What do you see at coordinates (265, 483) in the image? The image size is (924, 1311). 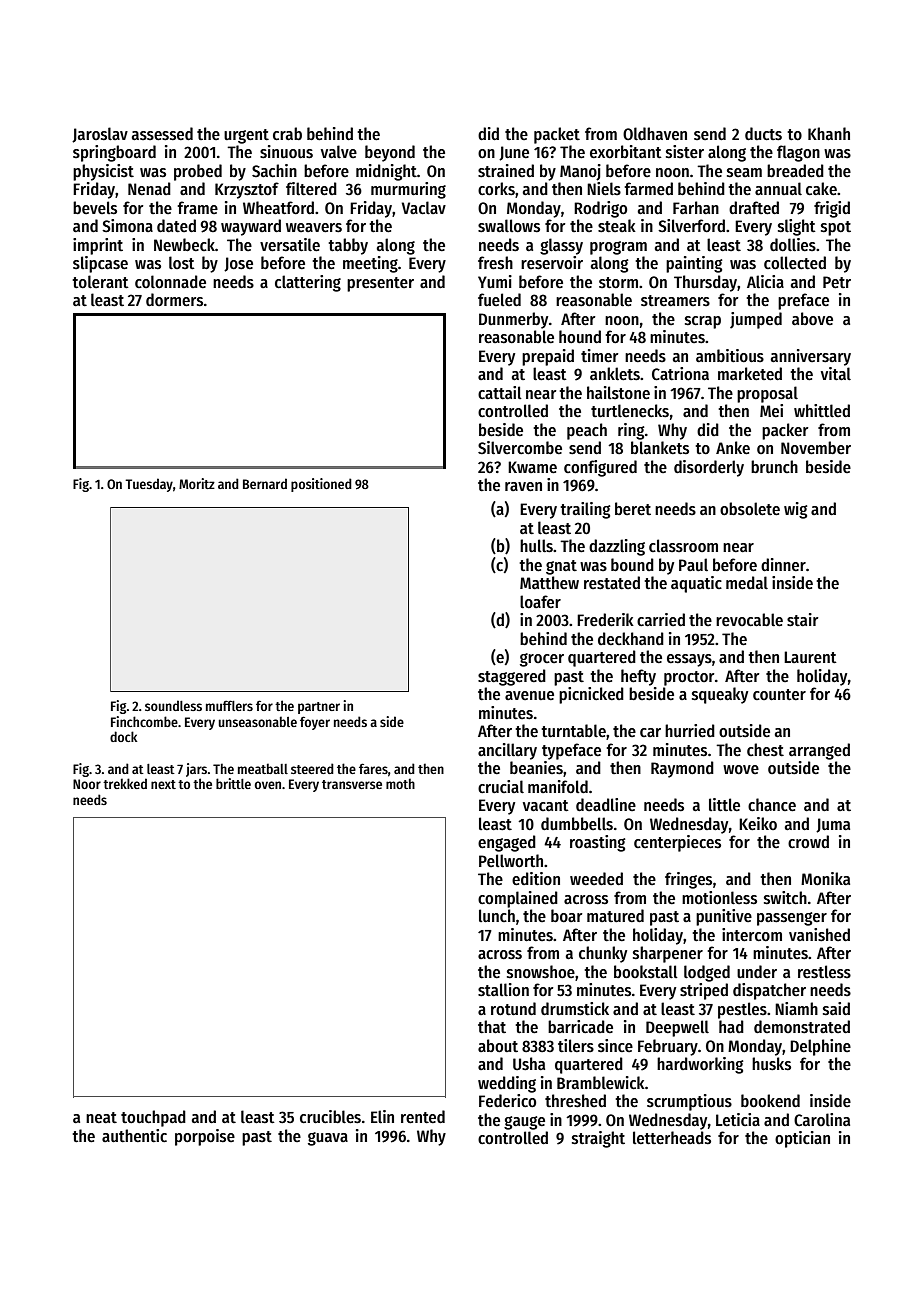 I see `Bernard` at bounding box center [265, 483].
